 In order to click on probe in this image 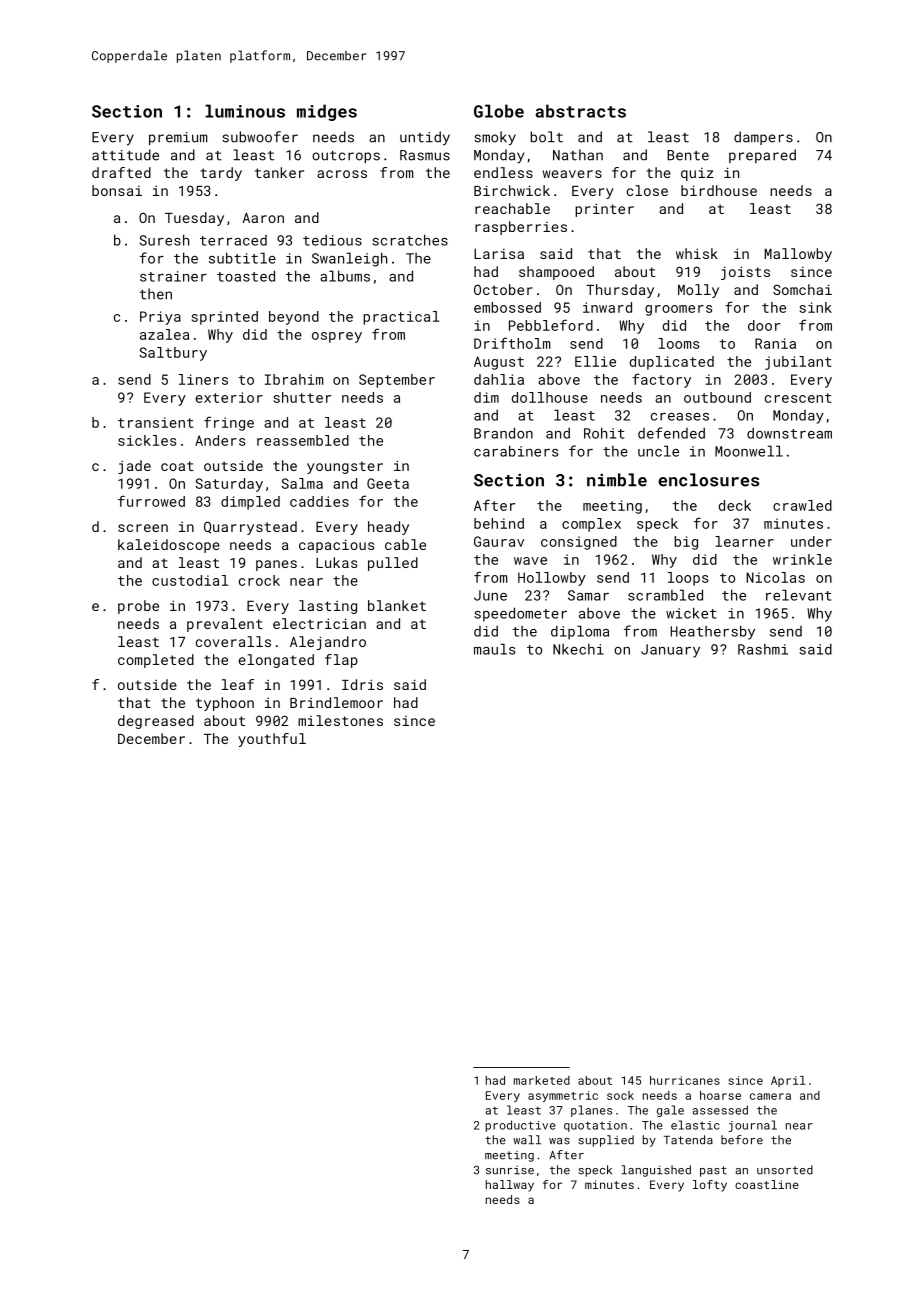, I will do `click(138, 607)`.
